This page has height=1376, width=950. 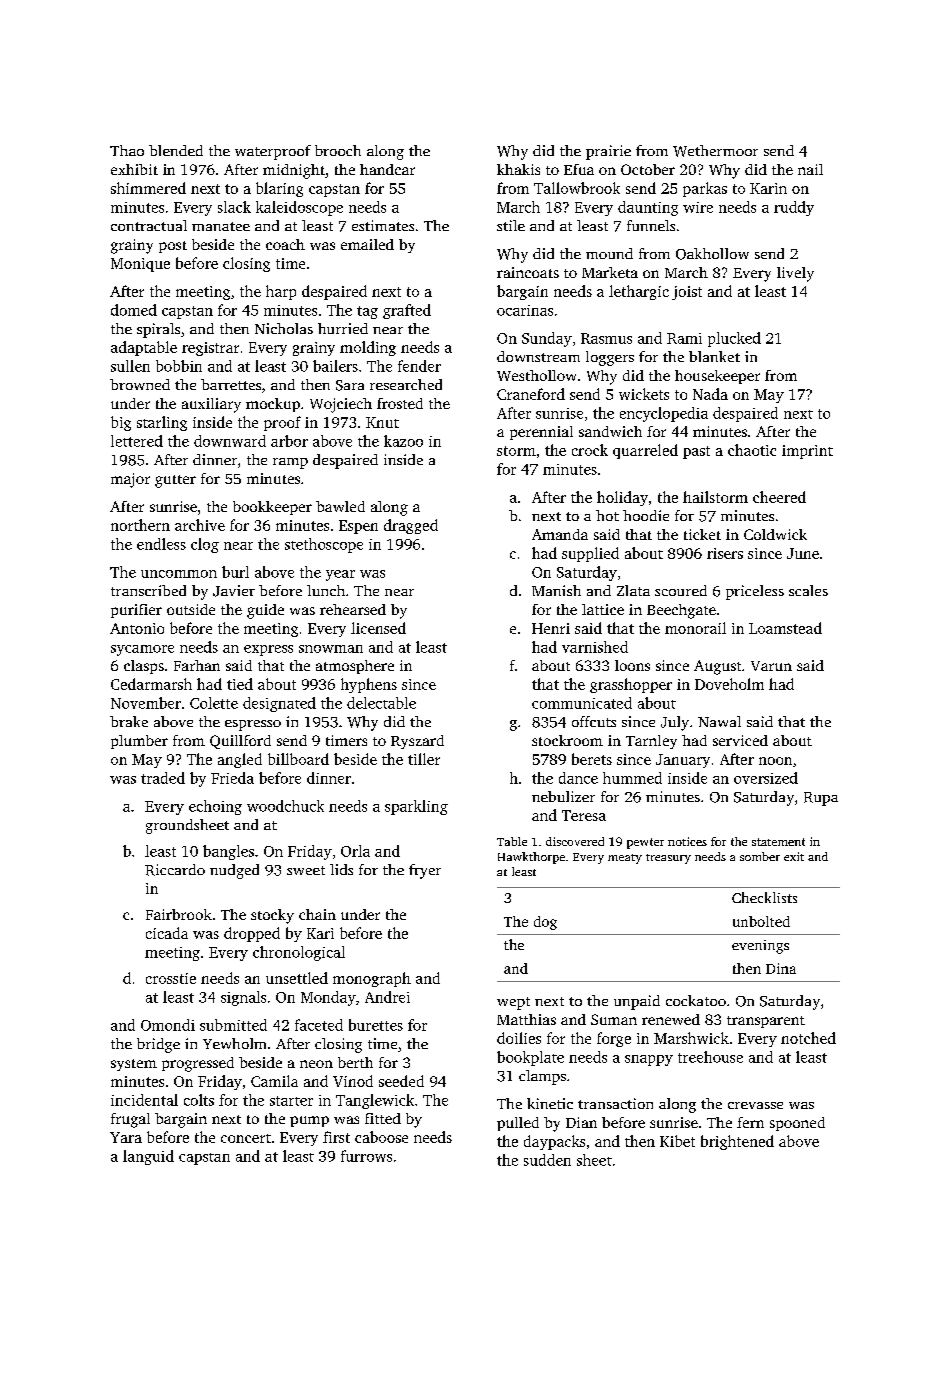 What do you see at coordinates (400, 403) in the page?
I see `frosted` at bounding box center [400, 403].
